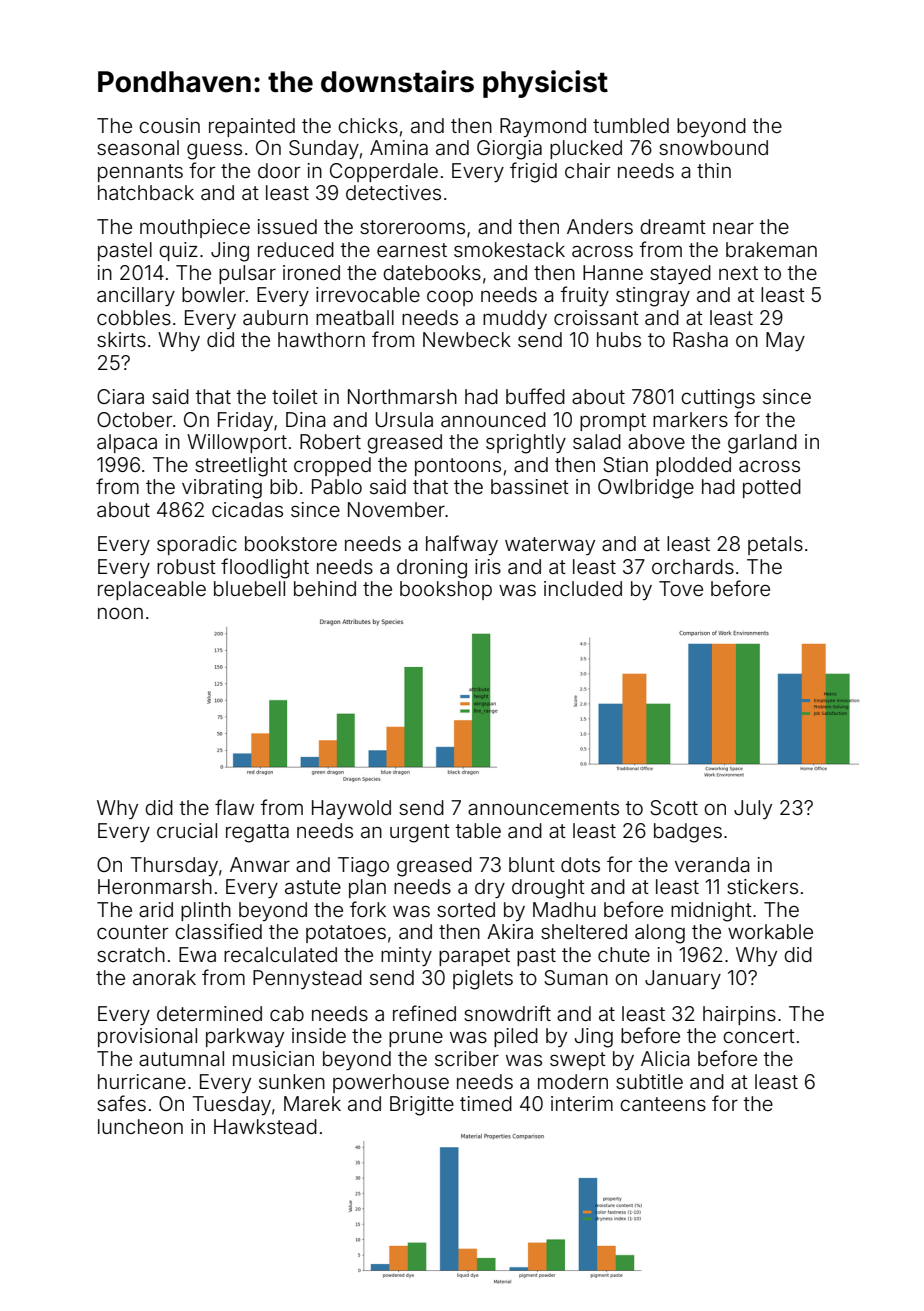 The height and width of the screenshot is (1311, 924). Describe the element at coordinates (663, 1104) in the screenshot. I see `canteens` at that location.
